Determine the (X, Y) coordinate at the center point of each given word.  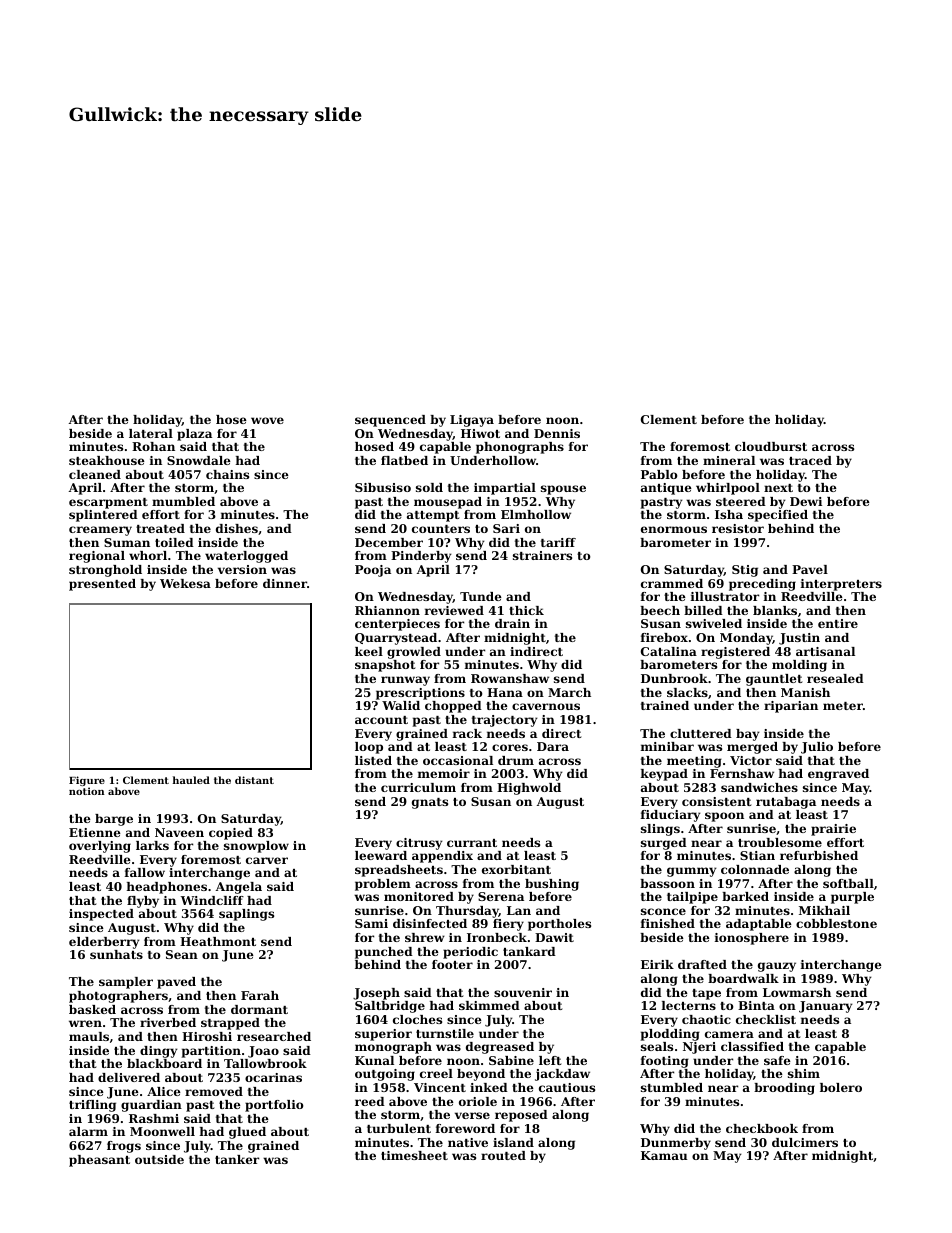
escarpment (108, 503)
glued (247, 1133)
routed (503, 1155)
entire (838, 623)
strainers (542, 555)
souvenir (523, 992)
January (825, 1007)
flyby (143, 902)
